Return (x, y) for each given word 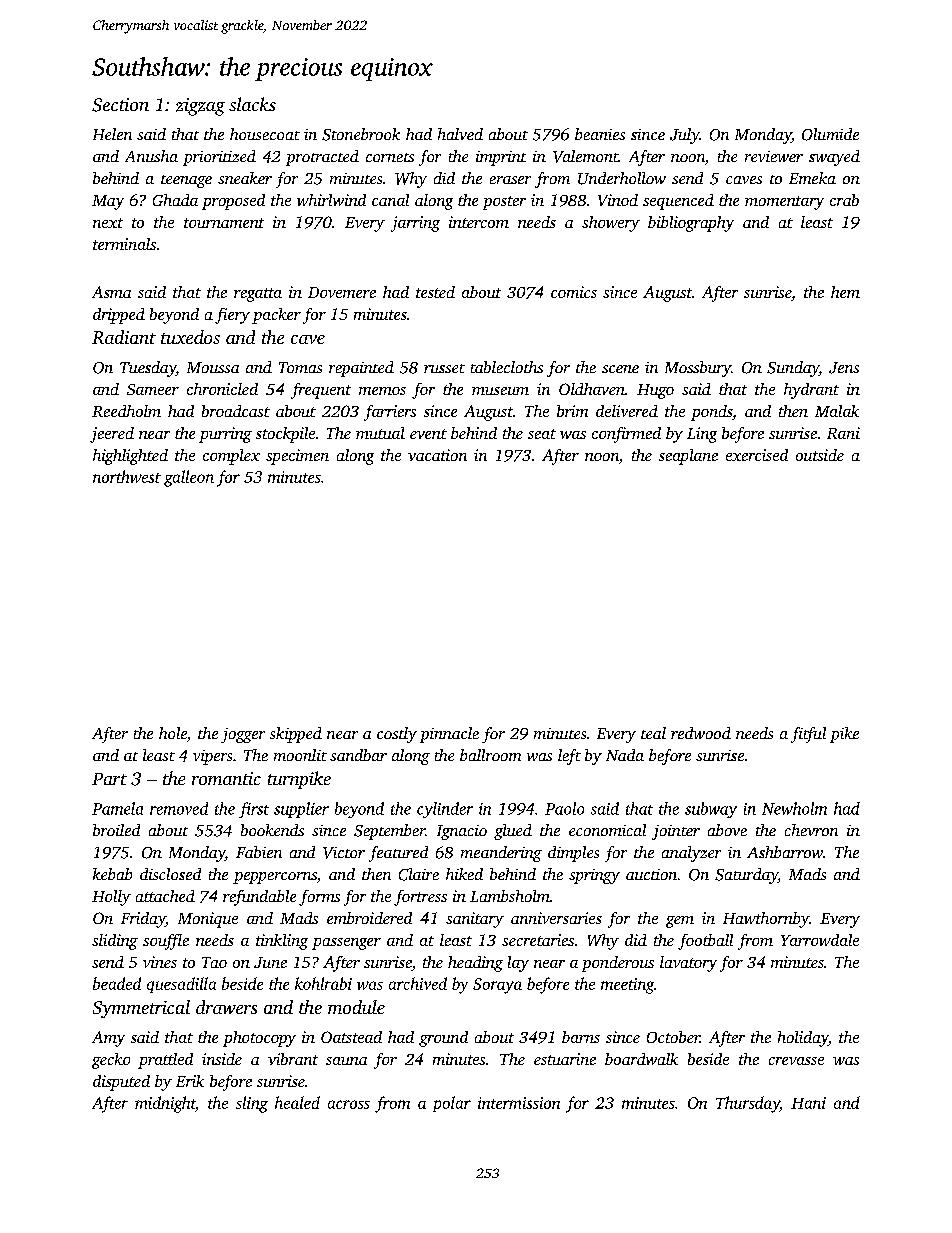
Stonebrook (361, 134)
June (270, 962)
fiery (232, 316)
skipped (296, 735)
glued (513, 832)
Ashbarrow (785, 852)
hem (845, 292)
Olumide (830, 134)
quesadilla (181, 985)
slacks (252, 104)
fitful (808, 735)
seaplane (688, 457)
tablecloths (507, 367)
